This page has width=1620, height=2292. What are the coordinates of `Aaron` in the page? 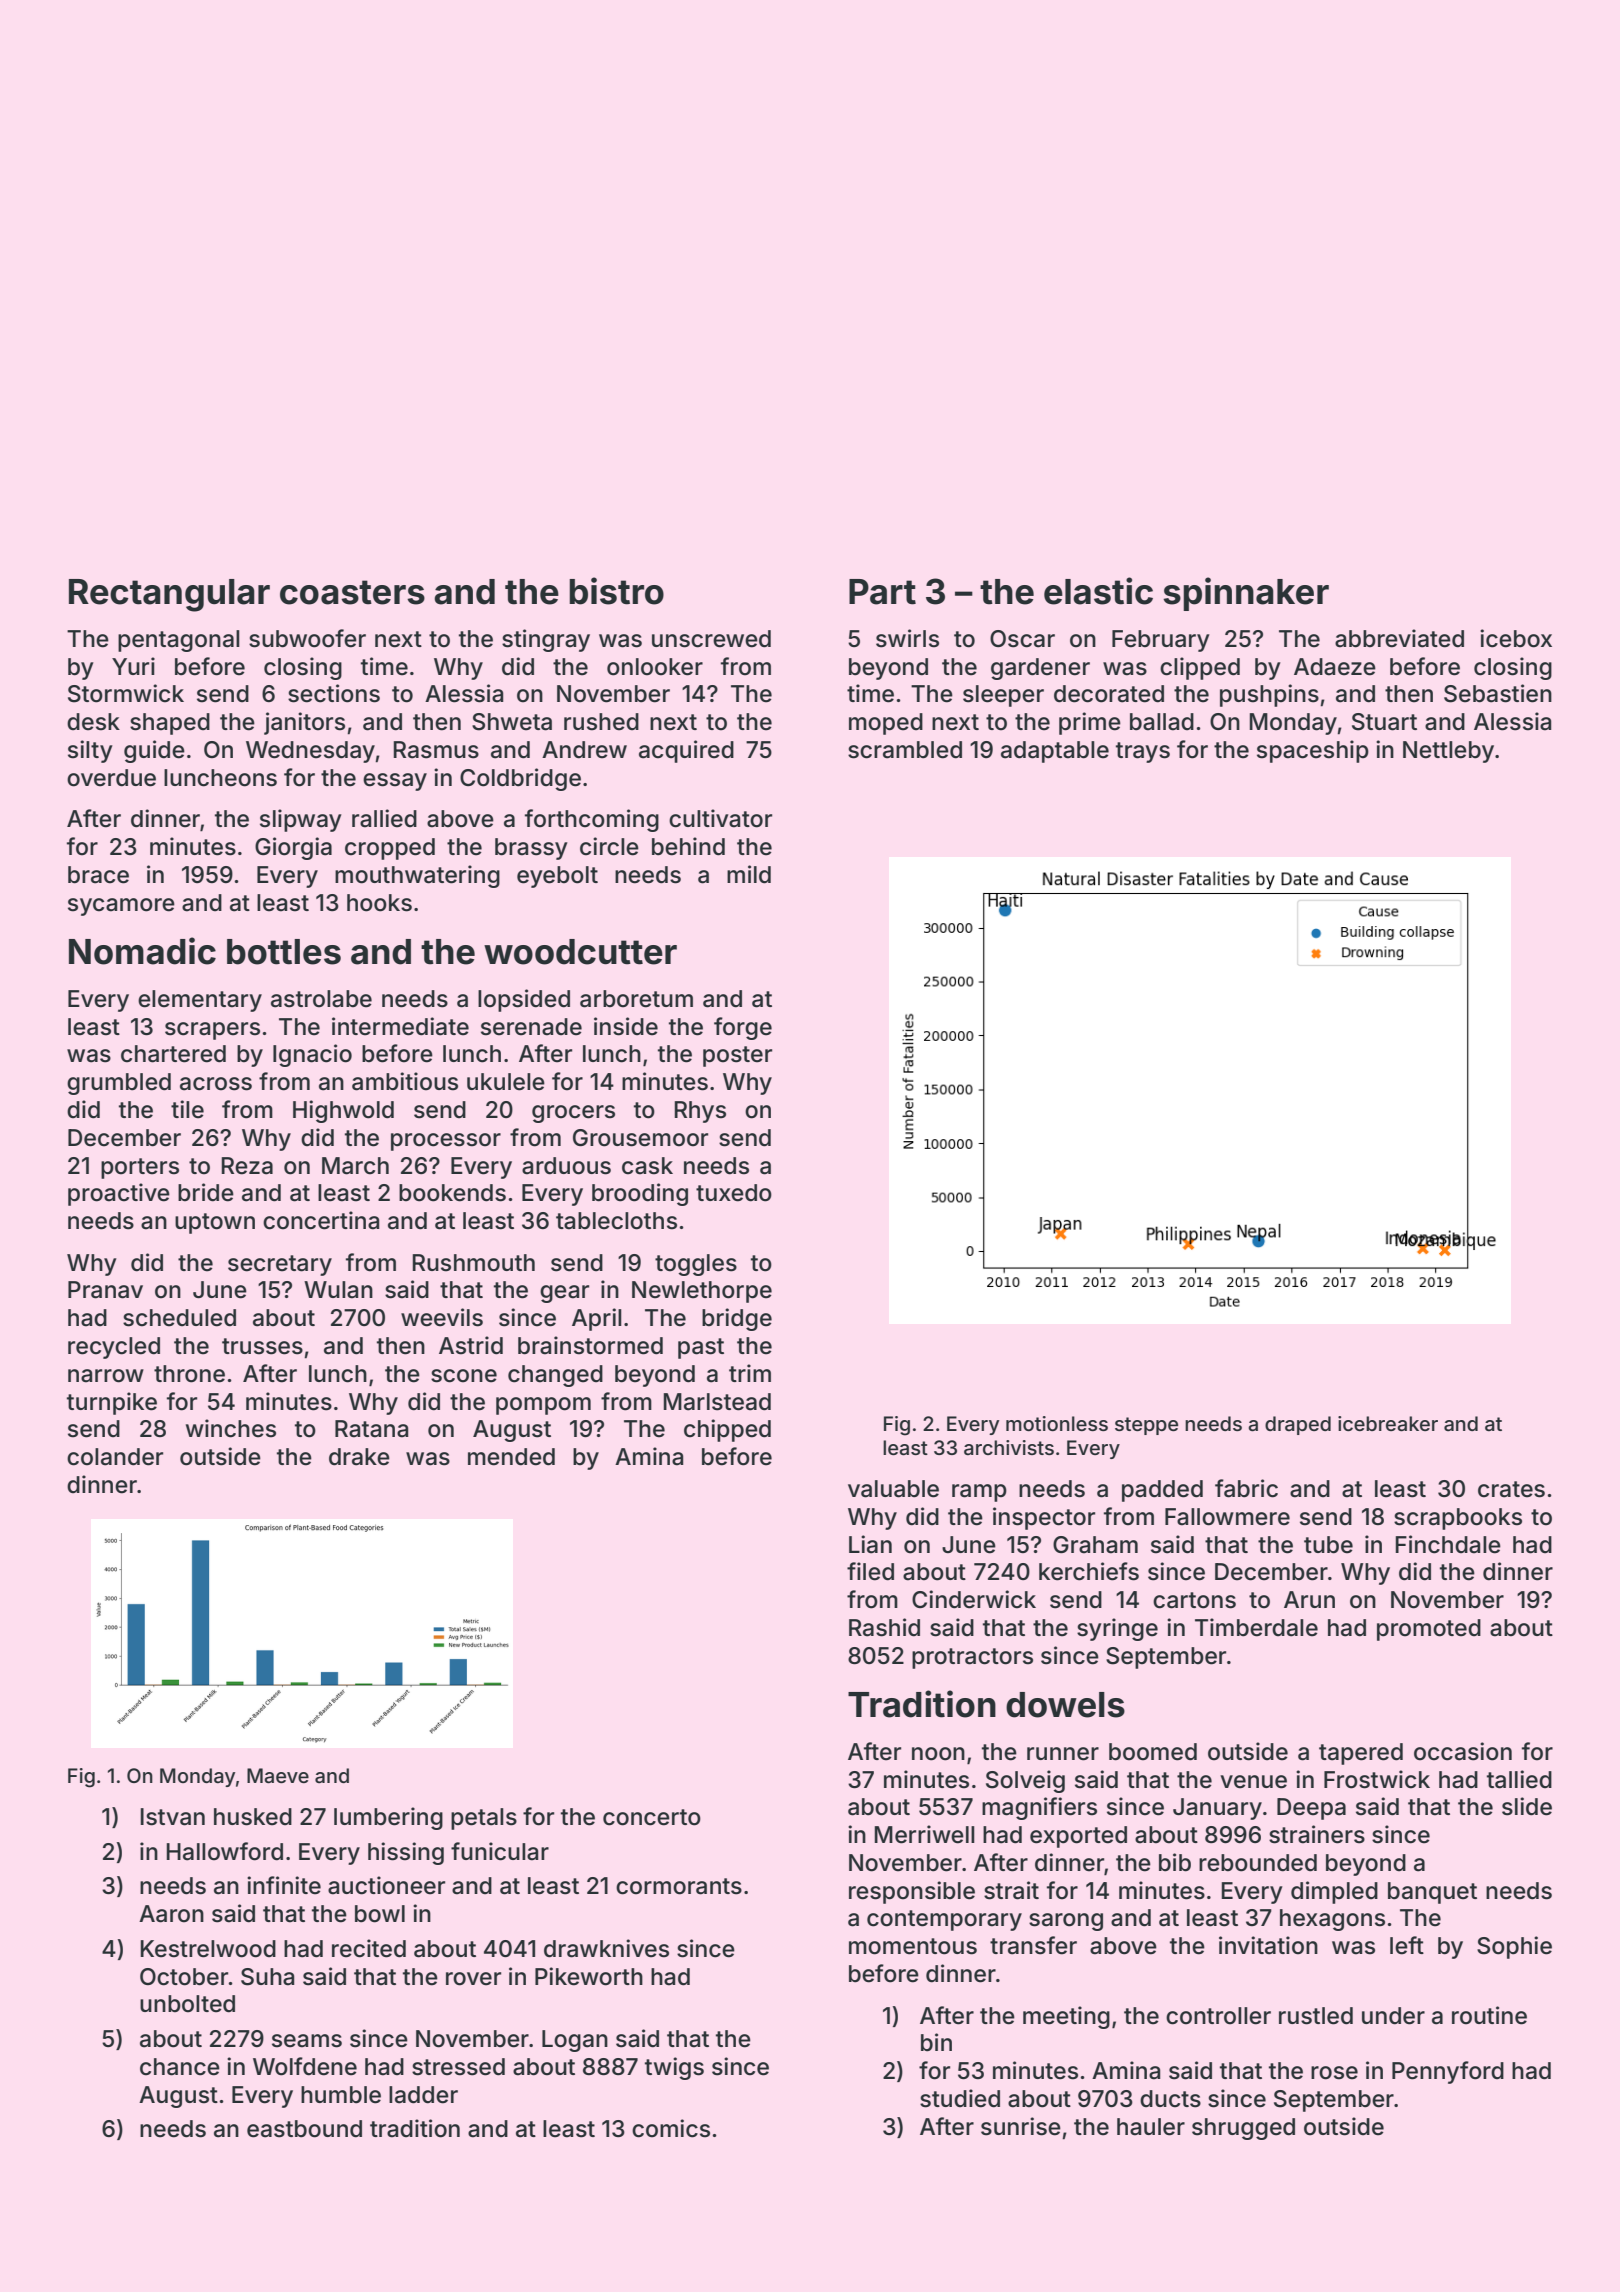 It's located at (171, 1914).
